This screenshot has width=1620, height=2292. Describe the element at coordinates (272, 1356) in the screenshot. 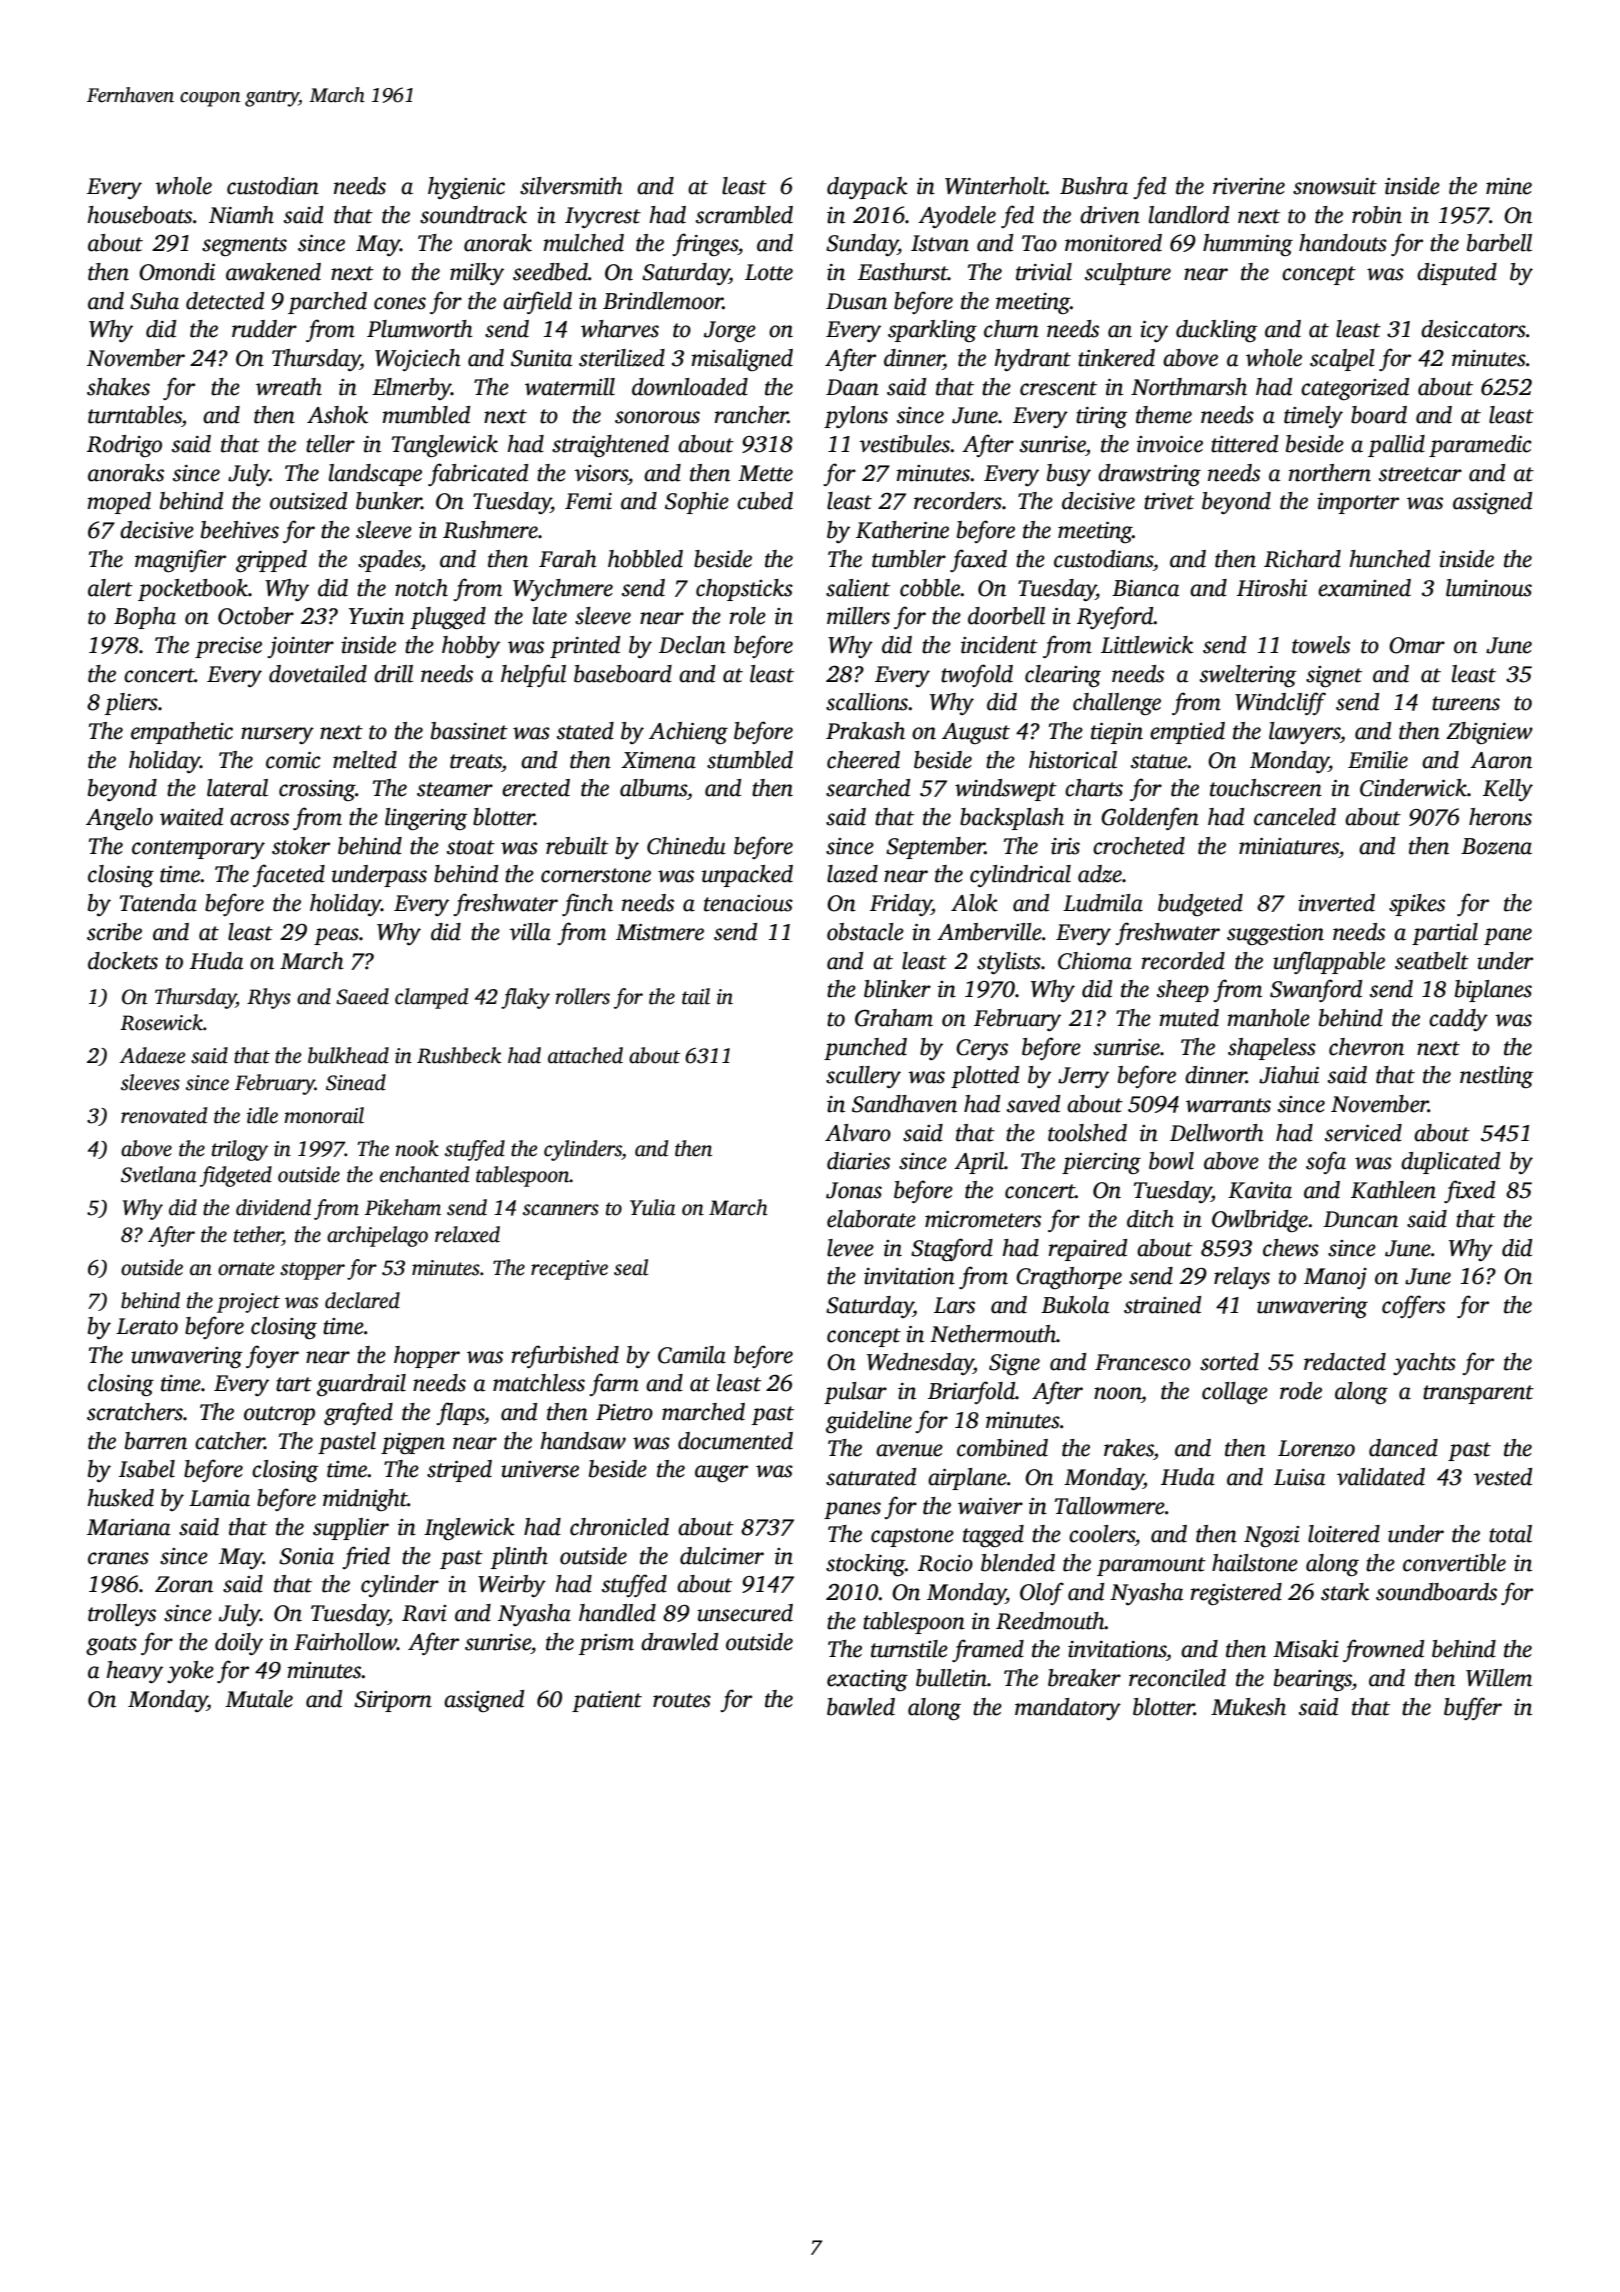

I see `foyer` at that location.
